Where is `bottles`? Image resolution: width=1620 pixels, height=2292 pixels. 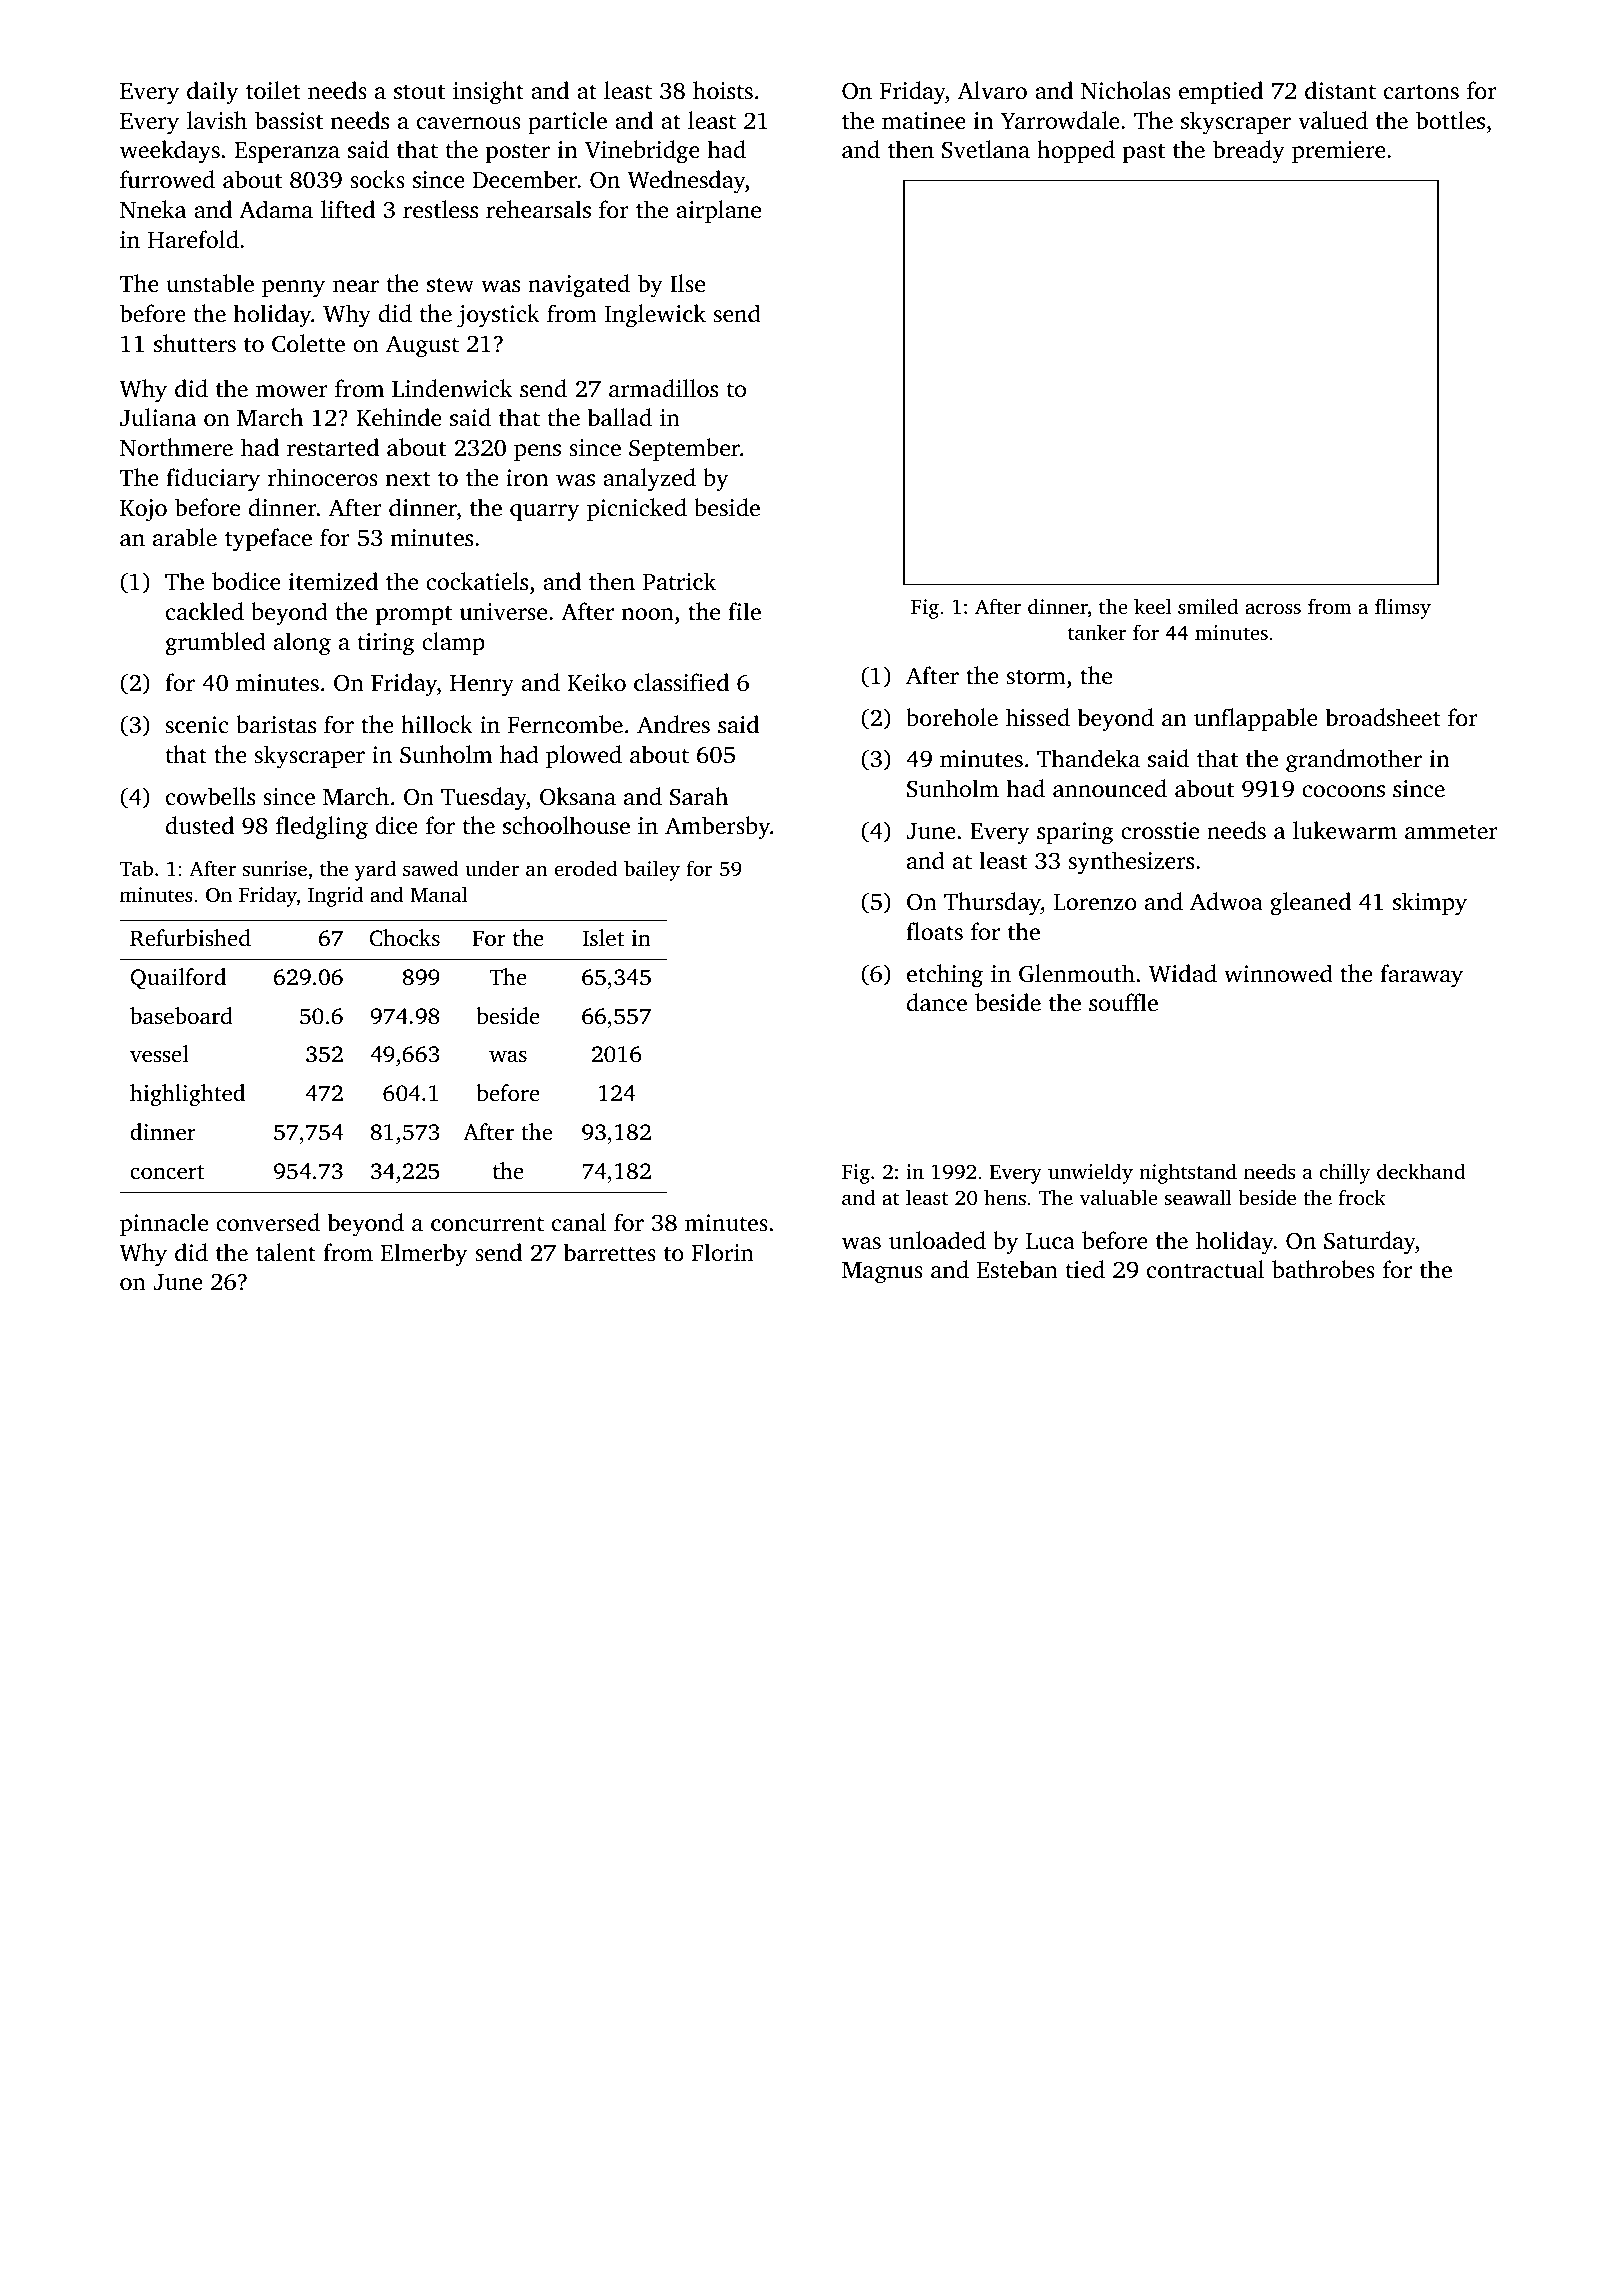
bottles is located at coordinates (1450, 120).
